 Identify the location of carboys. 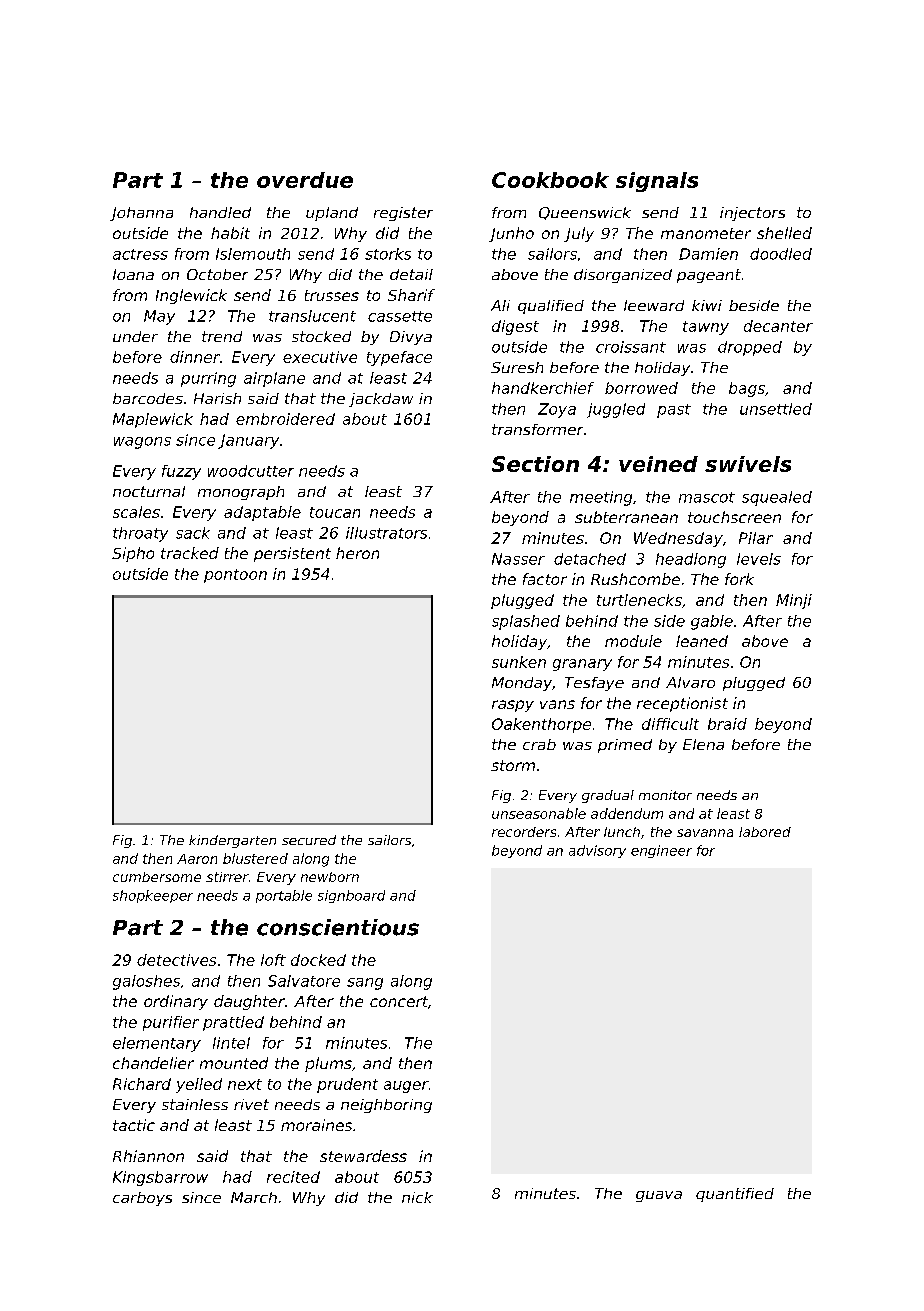
(142, 1199).
